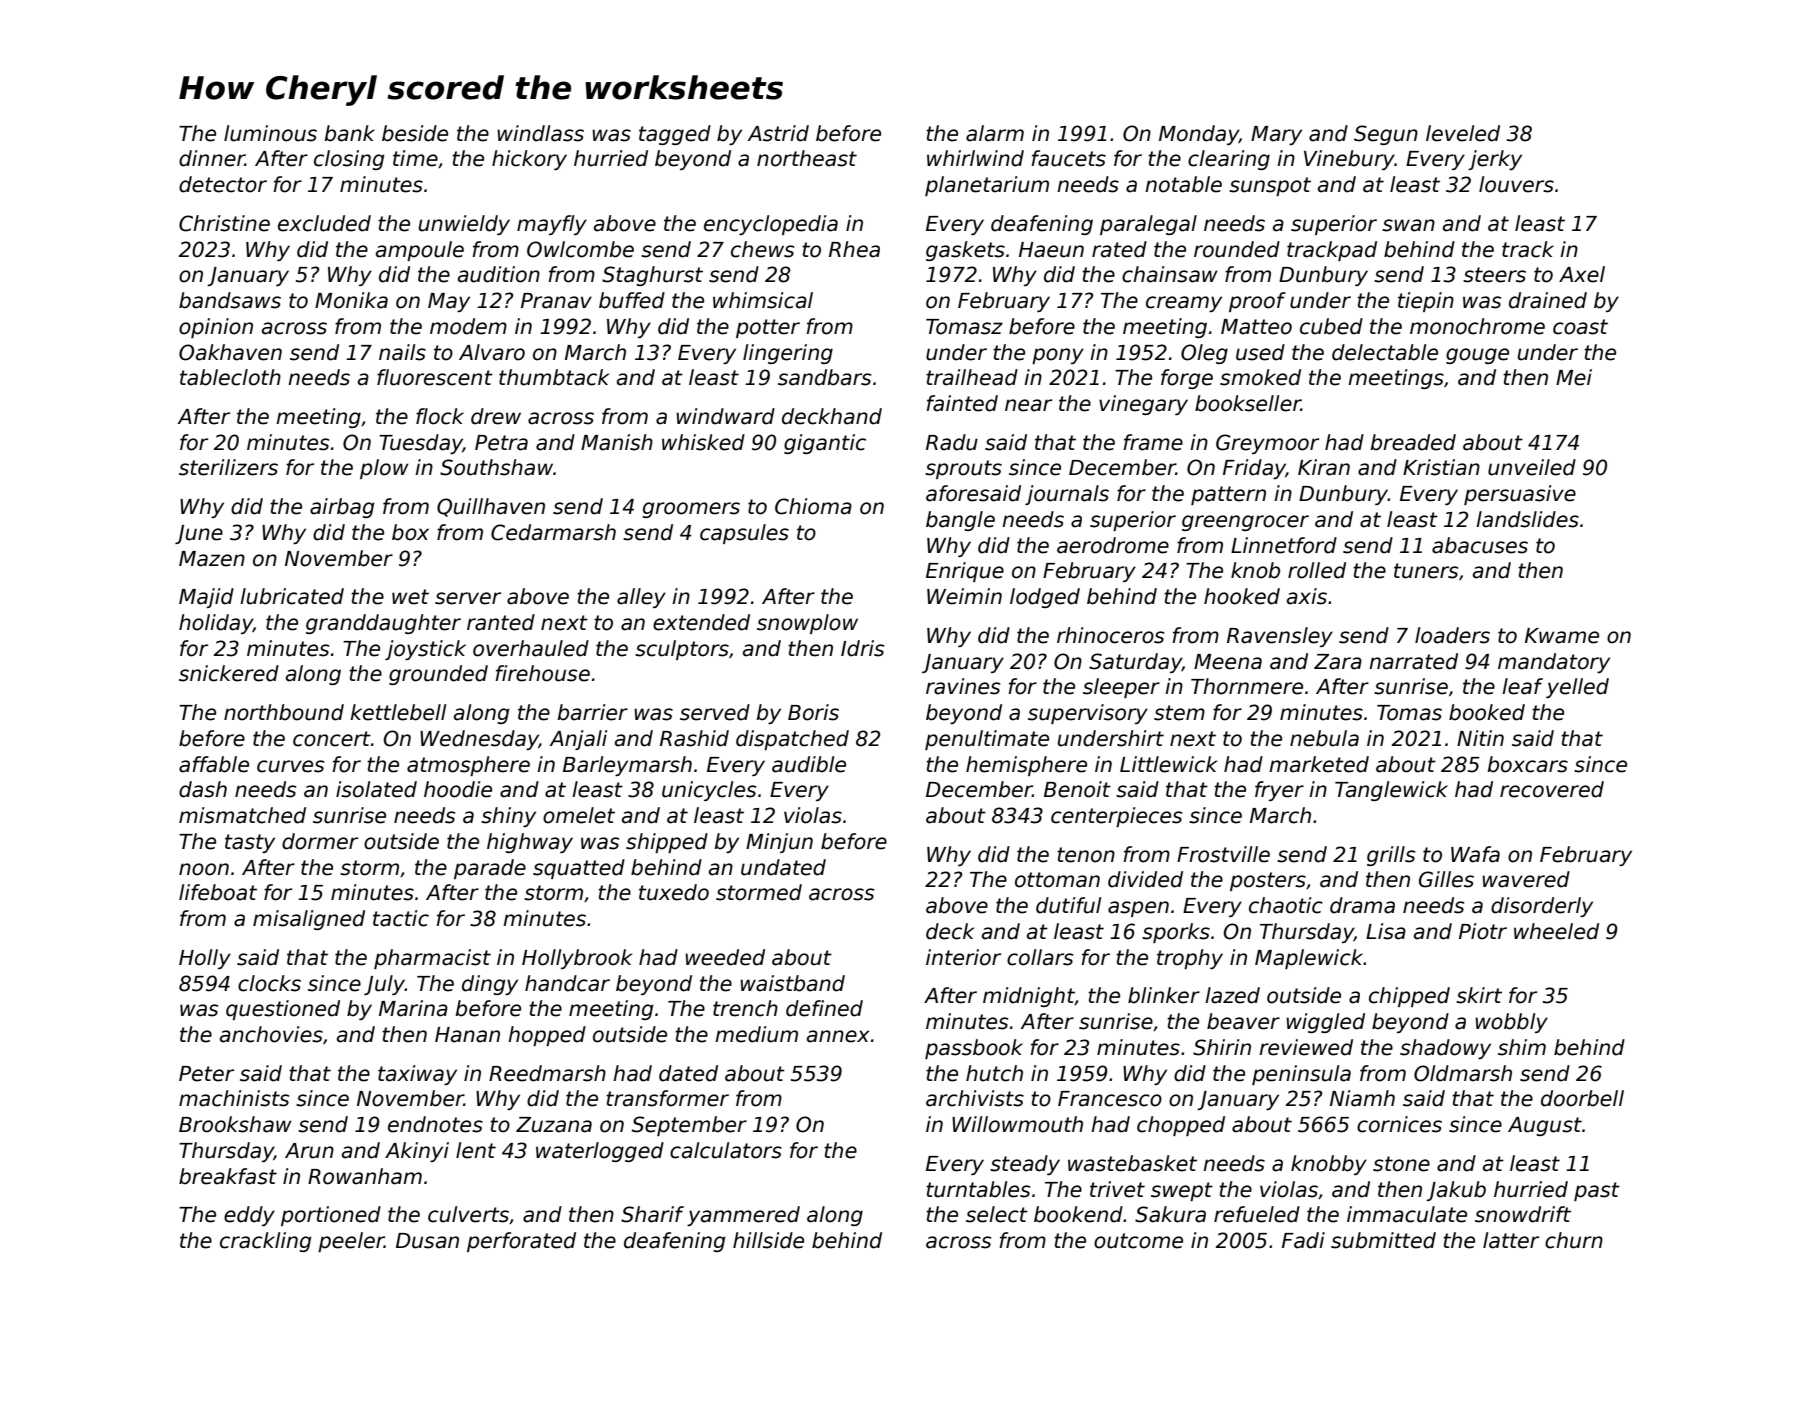 The width and height of the image is (1814, 1401). Describe the element at coordinates (496, 416) in the image. I see `drew` at that location.
